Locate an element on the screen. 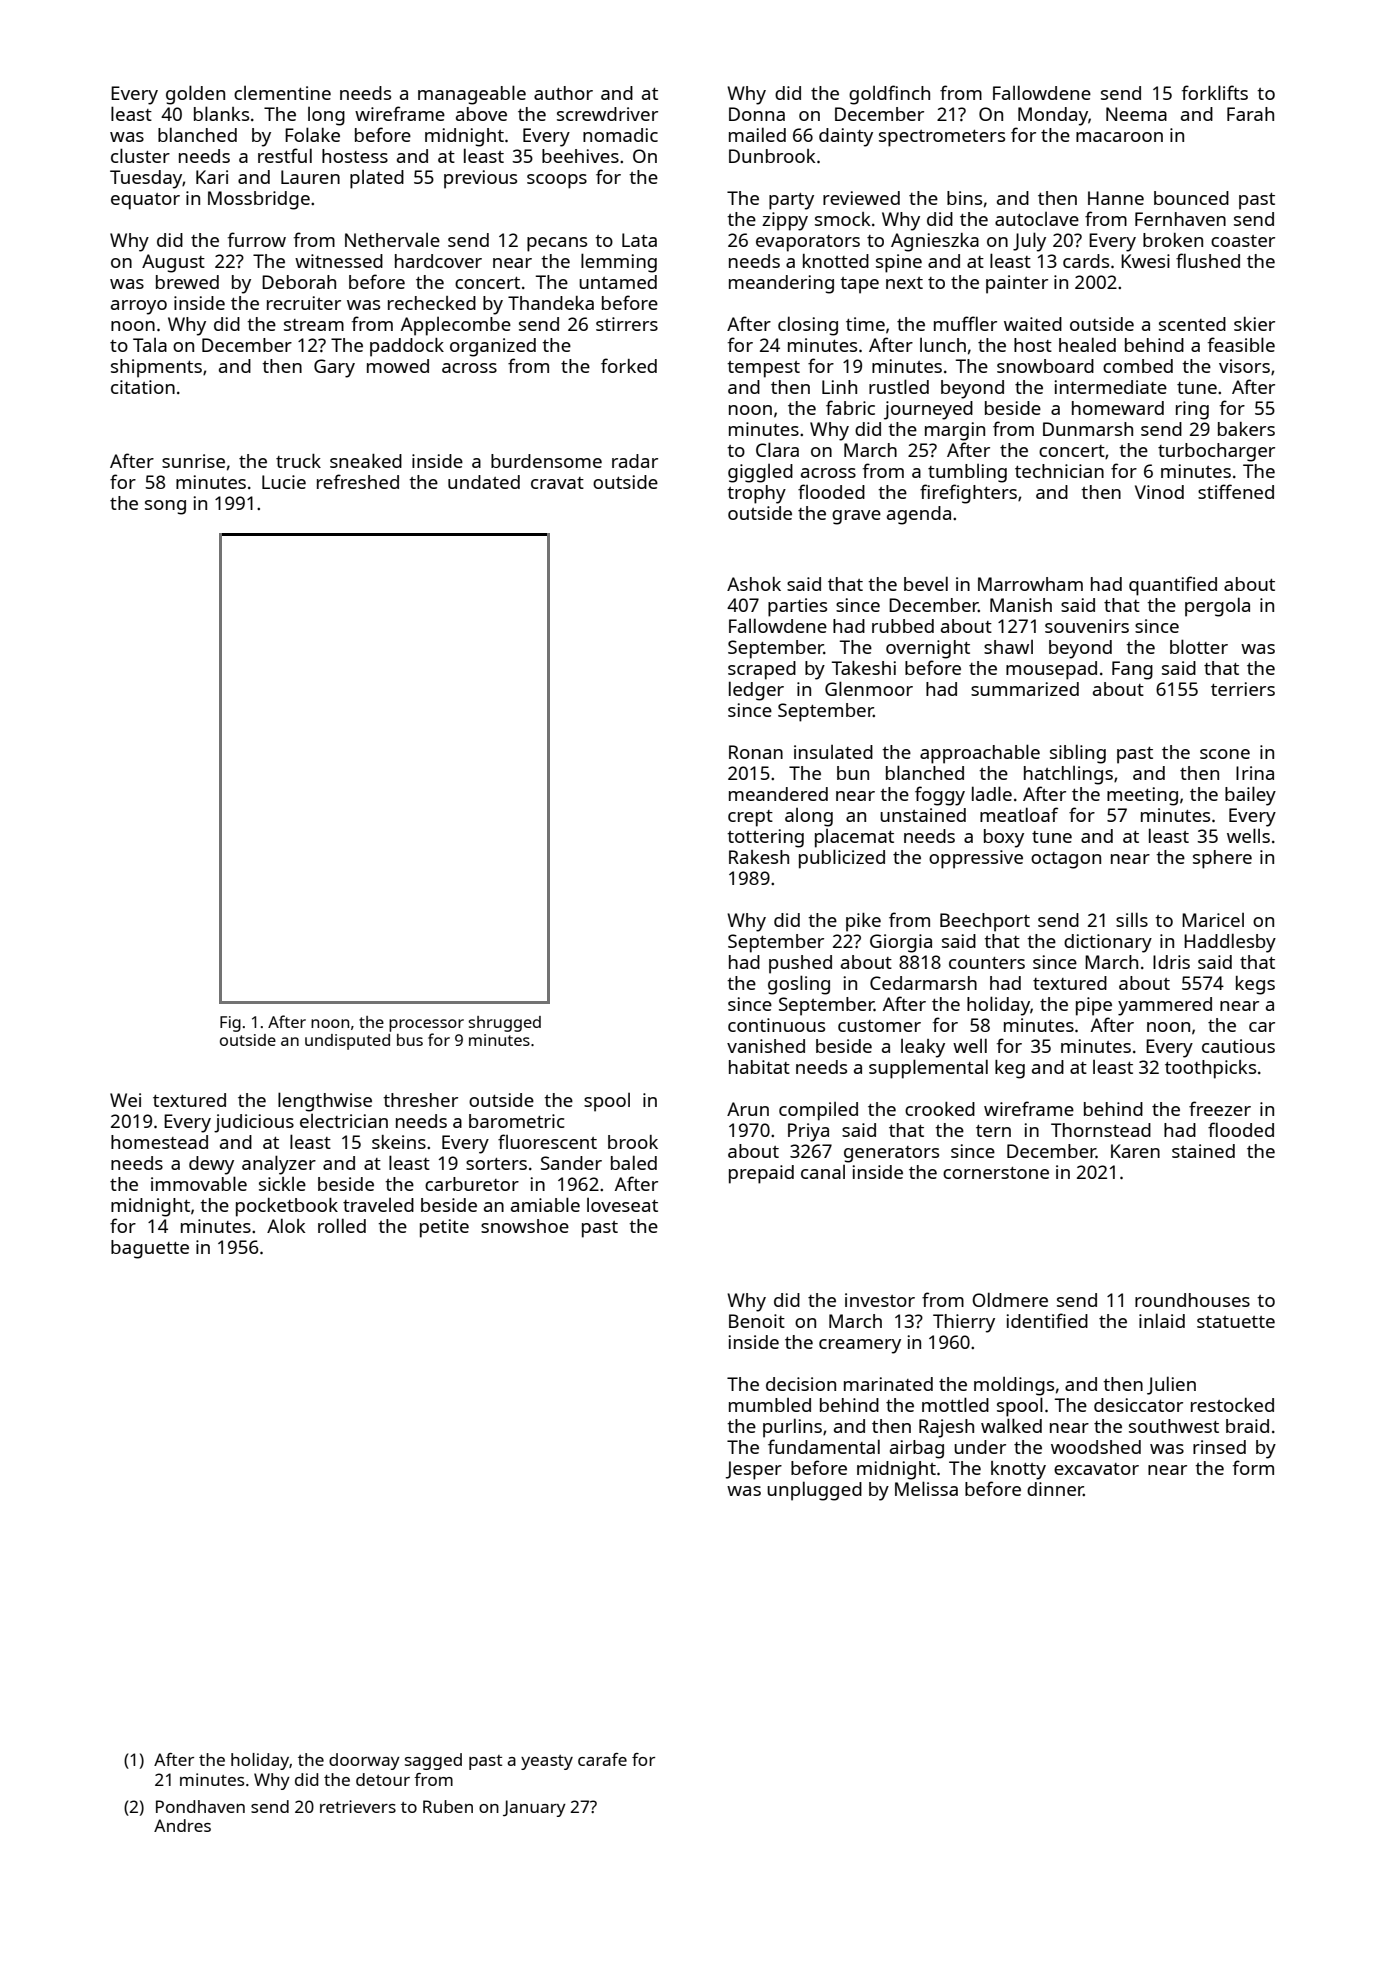  Wei is located at coordinates (125, 1100).
